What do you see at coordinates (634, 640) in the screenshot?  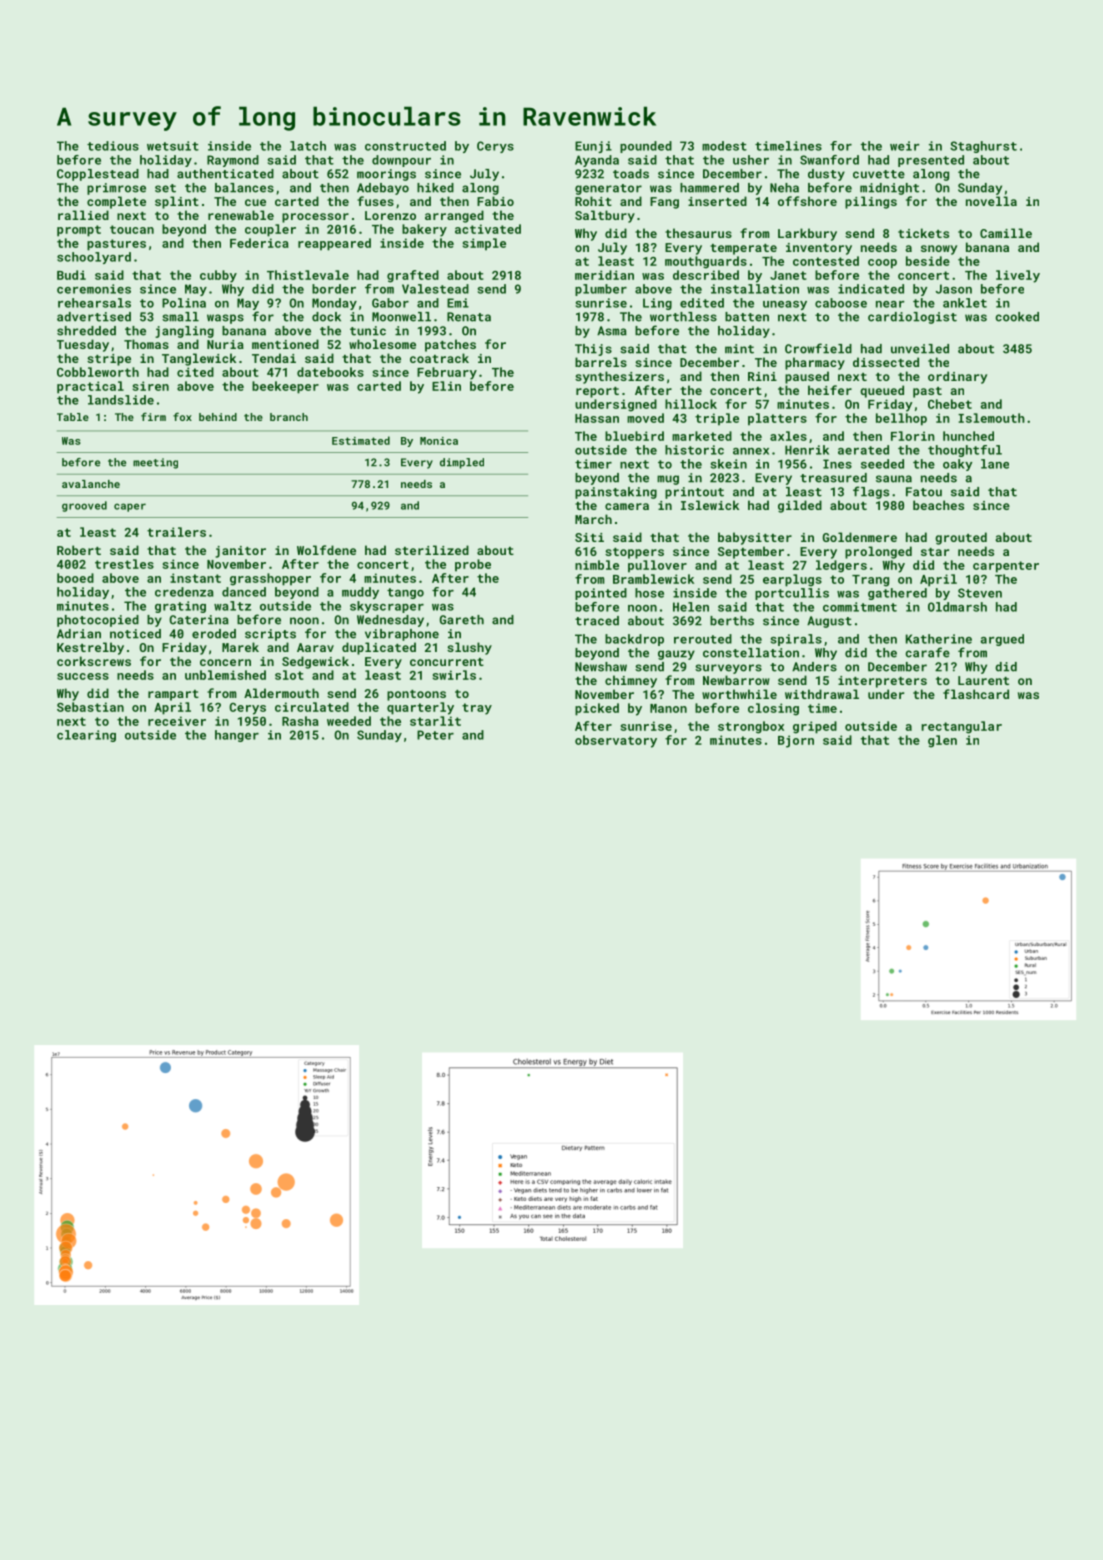 I see `backdrop` at bounding box center [634, 640].
